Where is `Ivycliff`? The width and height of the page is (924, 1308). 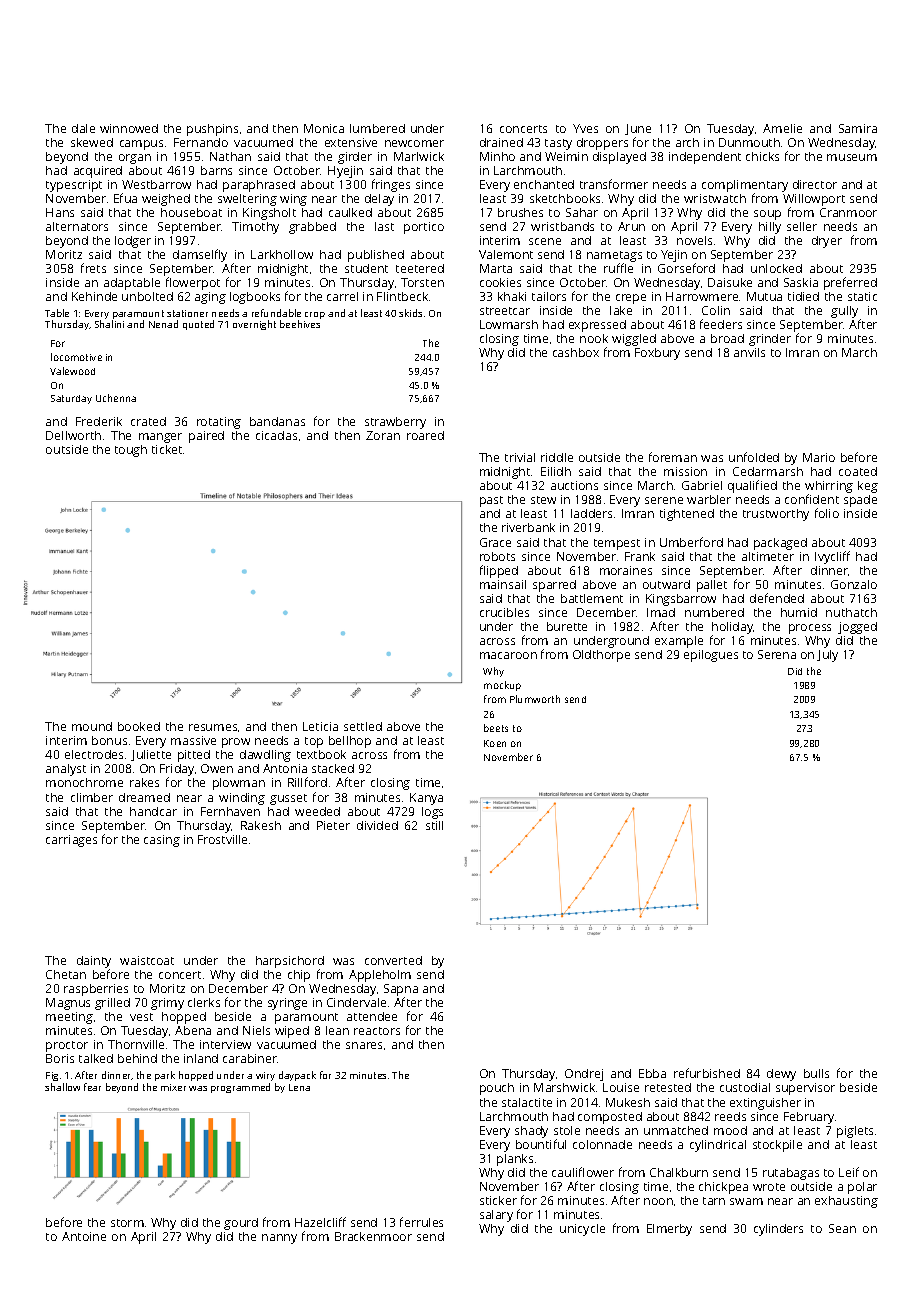 Ivycliff is located at coordinates (832, 557).
